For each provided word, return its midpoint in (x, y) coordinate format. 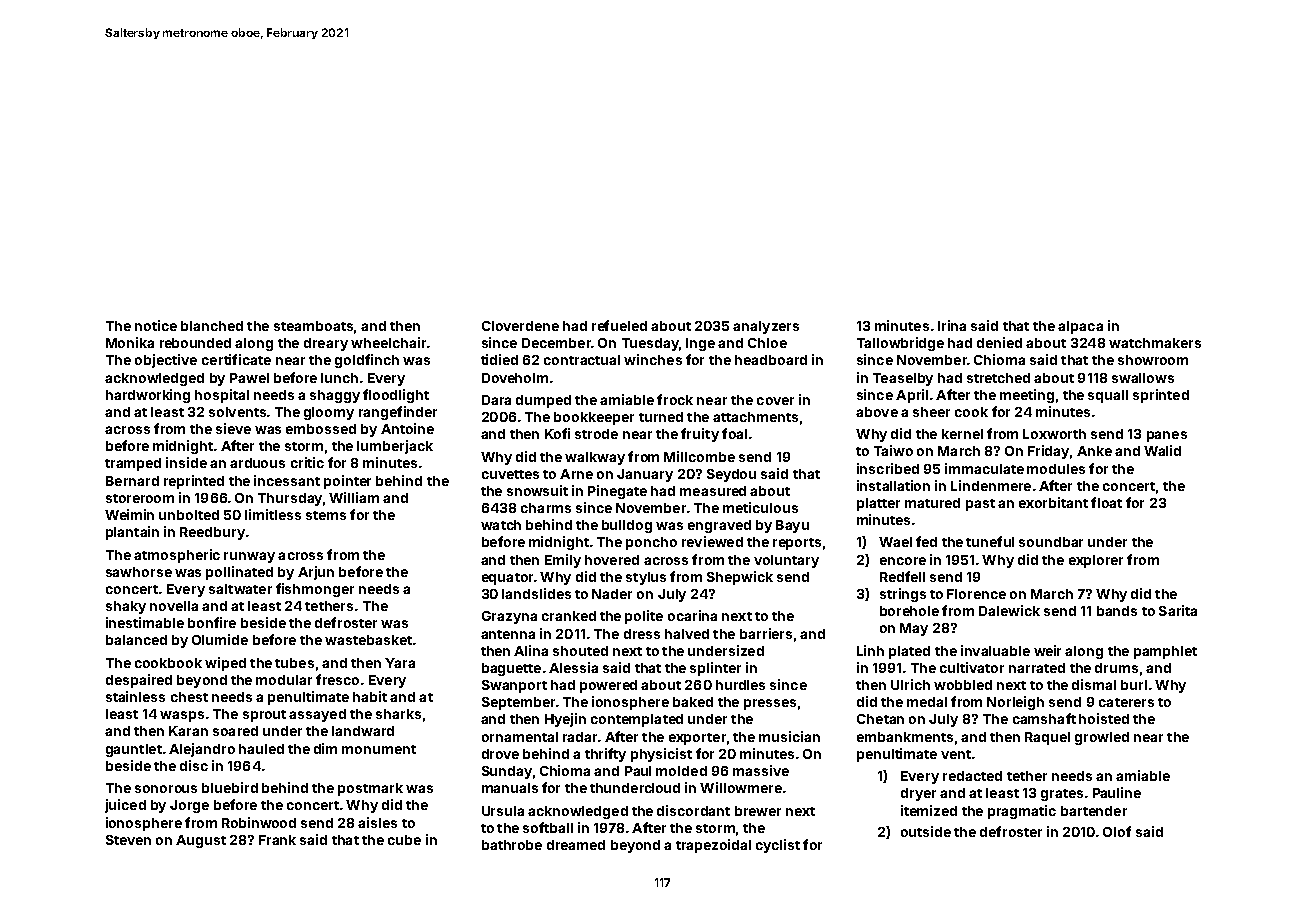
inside (186, 462)
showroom (1153, 360)
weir (1047, 650)
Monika (130, 342)
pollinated (239, 573)
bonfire (212, 622)
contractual (582, 360)
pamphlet (1165, 652)
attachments (755, 417)
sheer (931, 412)
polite (644, 617)
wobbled (963, 685)
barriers (766, 633)
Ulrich (910, 684)
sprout (264, 716)
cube (404, 840)
